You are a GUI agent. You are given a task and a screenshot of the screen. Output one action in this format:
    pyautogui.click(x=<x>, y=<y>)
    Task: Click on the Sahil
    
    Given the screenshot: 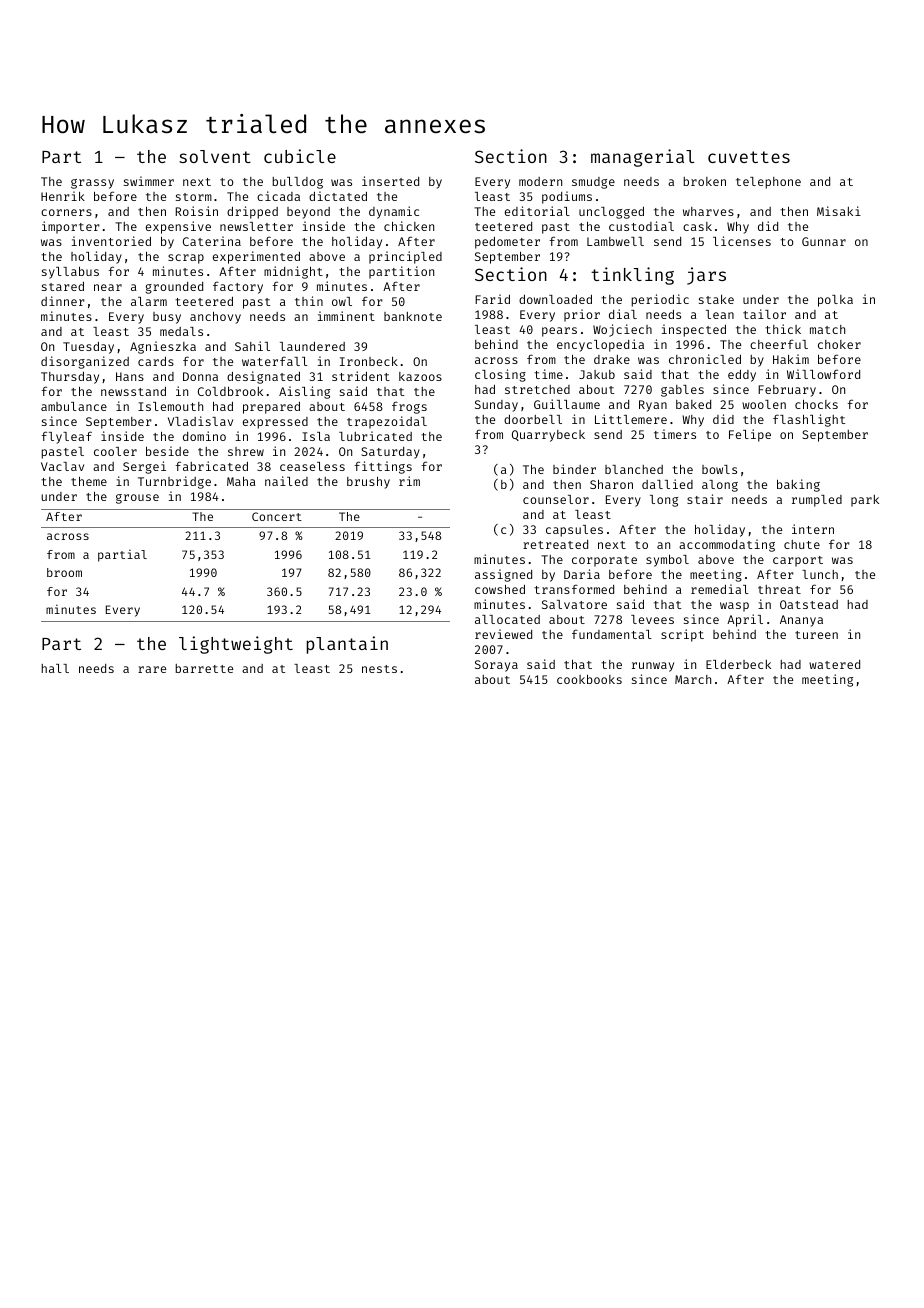 What is the action you would take?
    pyautogui.click(x=252, y=346)
